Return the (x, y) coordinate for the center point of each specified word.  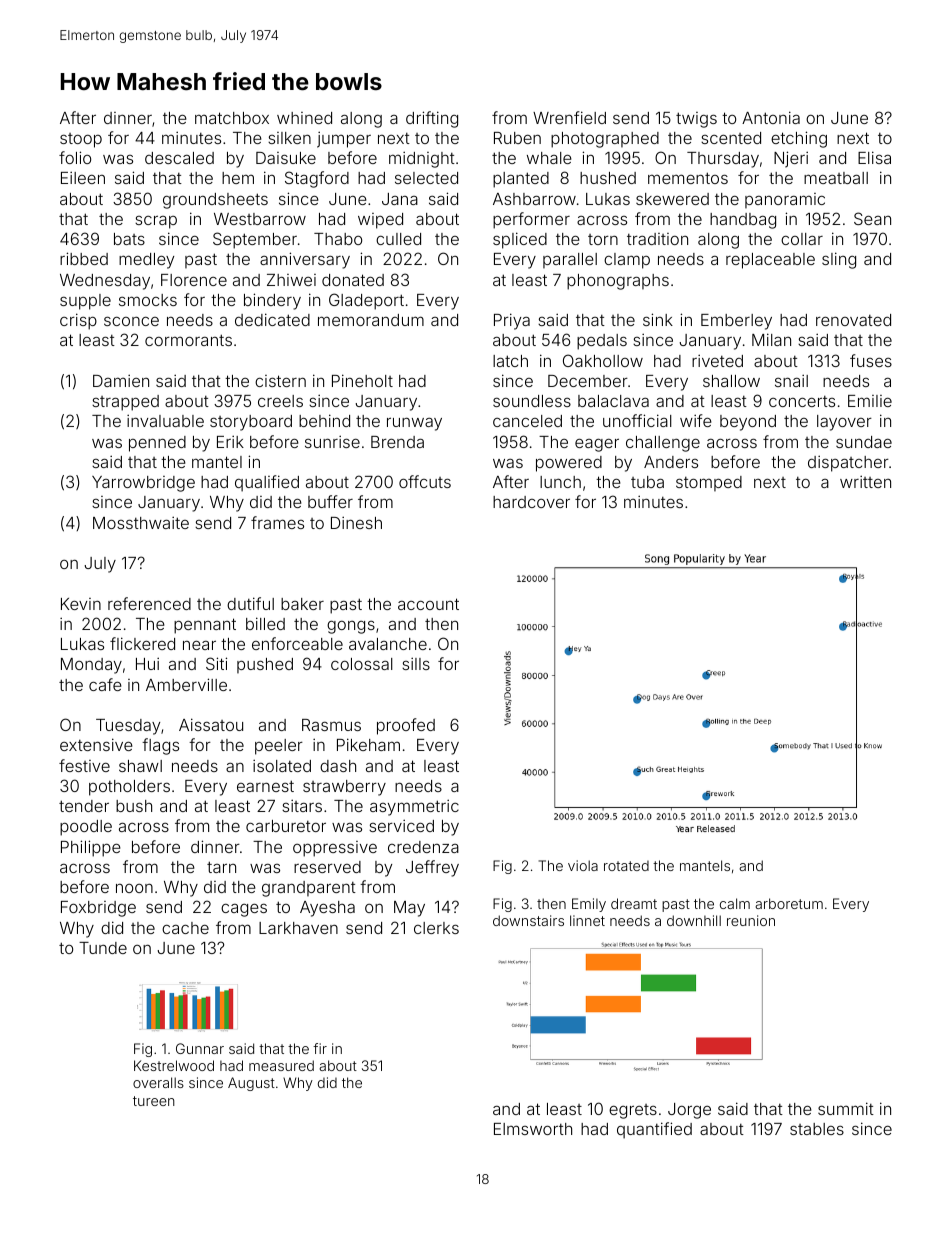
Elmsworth (533, 1129)
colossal (362, 664)
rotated (626, 866)
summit (846, 1108)
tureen (154, 1101)
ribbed (84, 258)
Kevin (81, 604)
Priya (512, 321)
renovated (853, 320)
